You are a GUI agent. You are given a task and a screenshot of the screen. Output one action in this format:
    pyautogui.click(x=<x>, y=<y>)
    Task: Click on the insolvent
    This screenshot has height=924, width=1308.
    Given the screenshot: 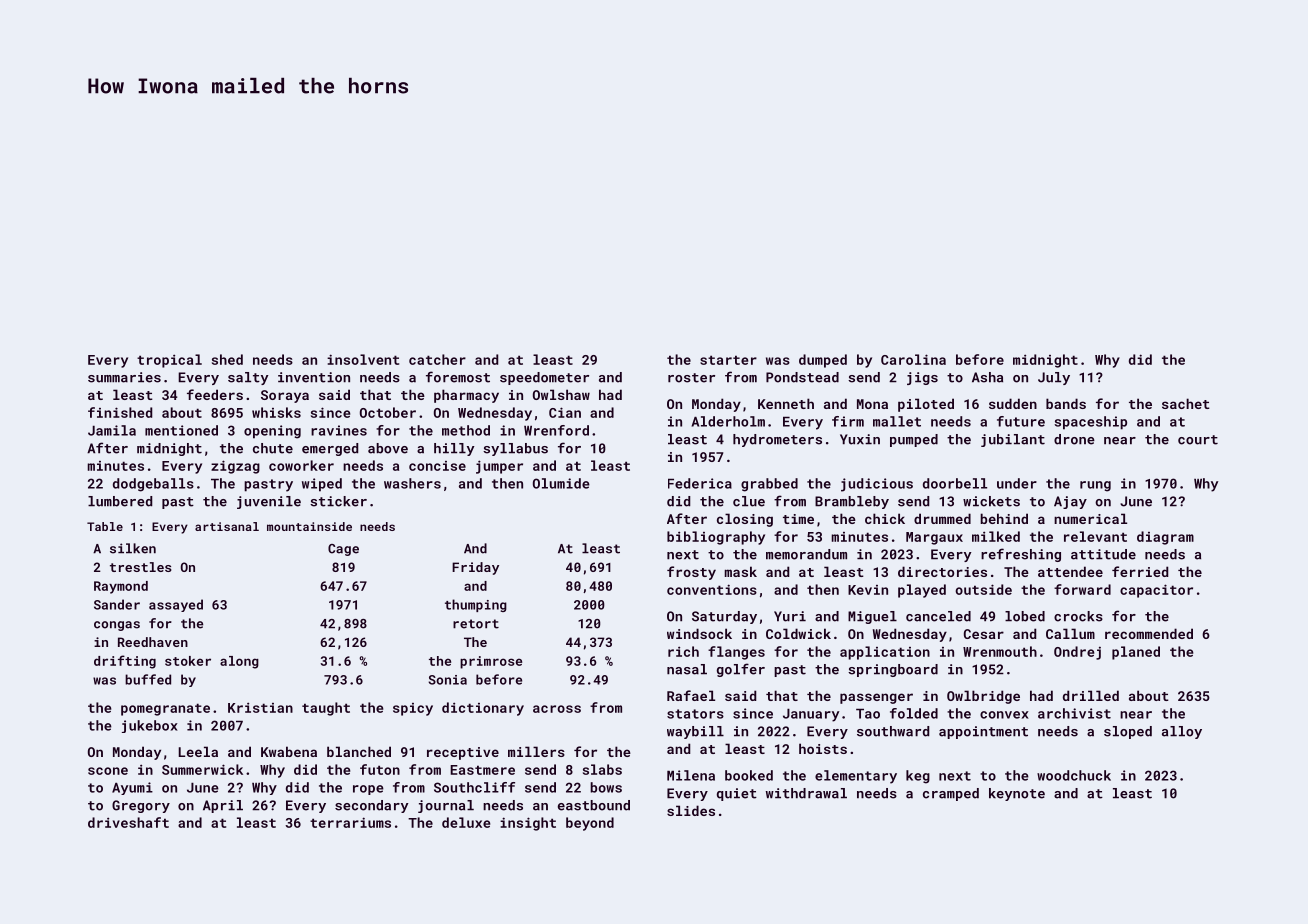 What is the action you would take?
    pyautogui.click(x=363, y=359)
